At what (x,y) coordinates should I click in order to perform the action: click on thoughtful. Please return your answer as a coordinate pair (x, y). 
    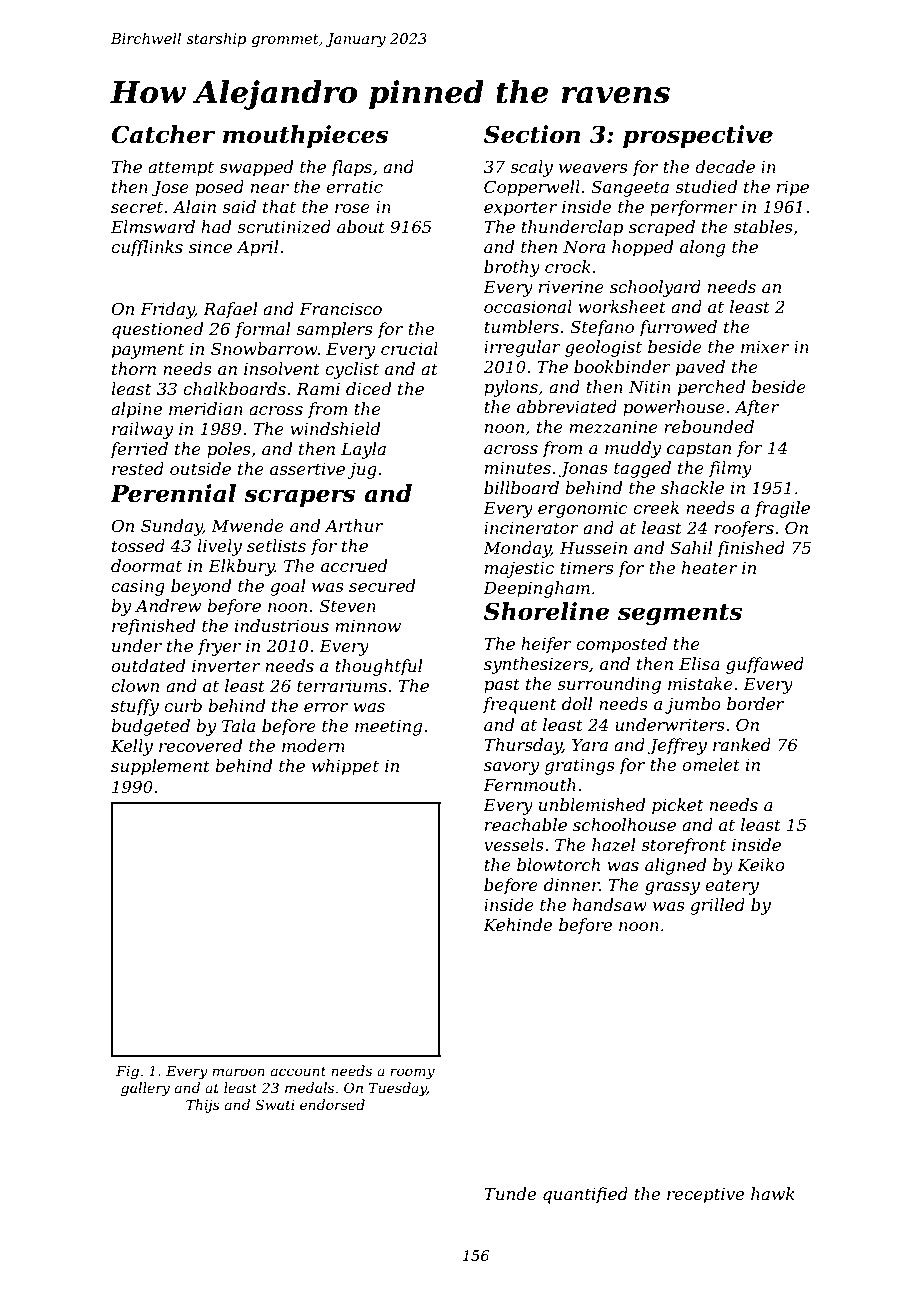
    Looking at the image, I should click on (378, 667).
